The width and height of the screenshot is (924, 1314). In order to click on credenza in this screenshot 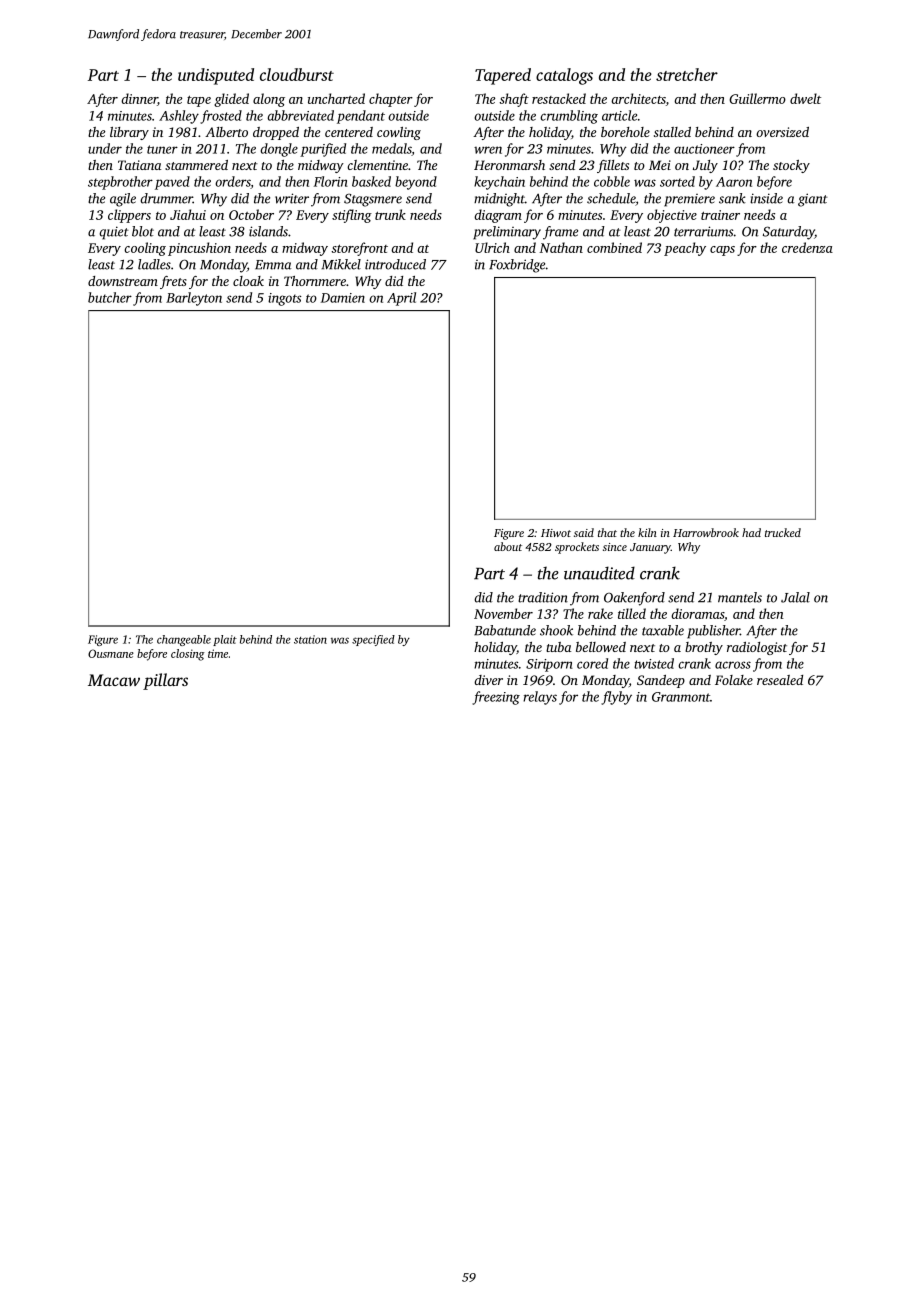, I will do `click(807, 247)`.
